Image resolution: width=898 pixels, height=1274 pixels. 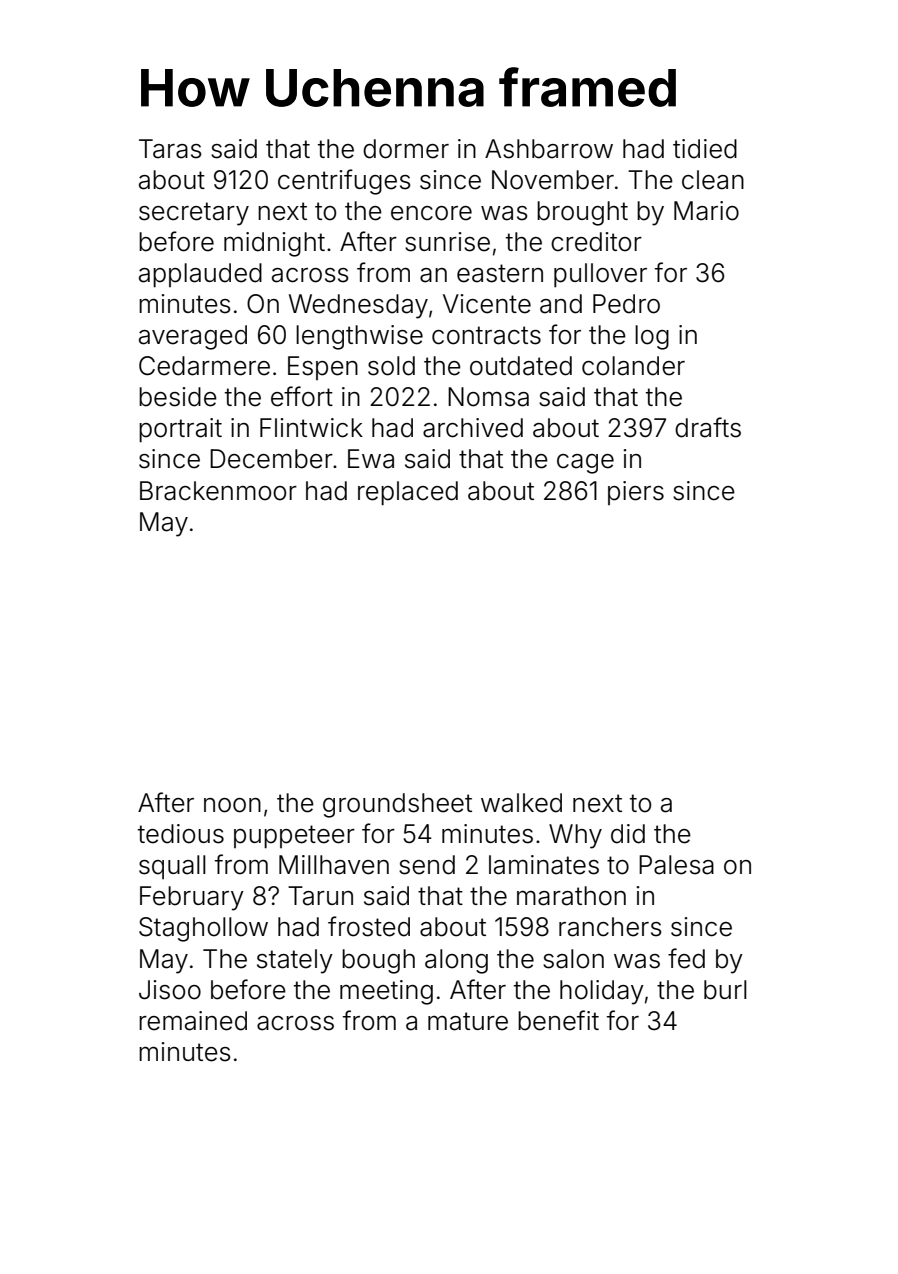 I want to click on remained, so click(x=193, y=1021).
